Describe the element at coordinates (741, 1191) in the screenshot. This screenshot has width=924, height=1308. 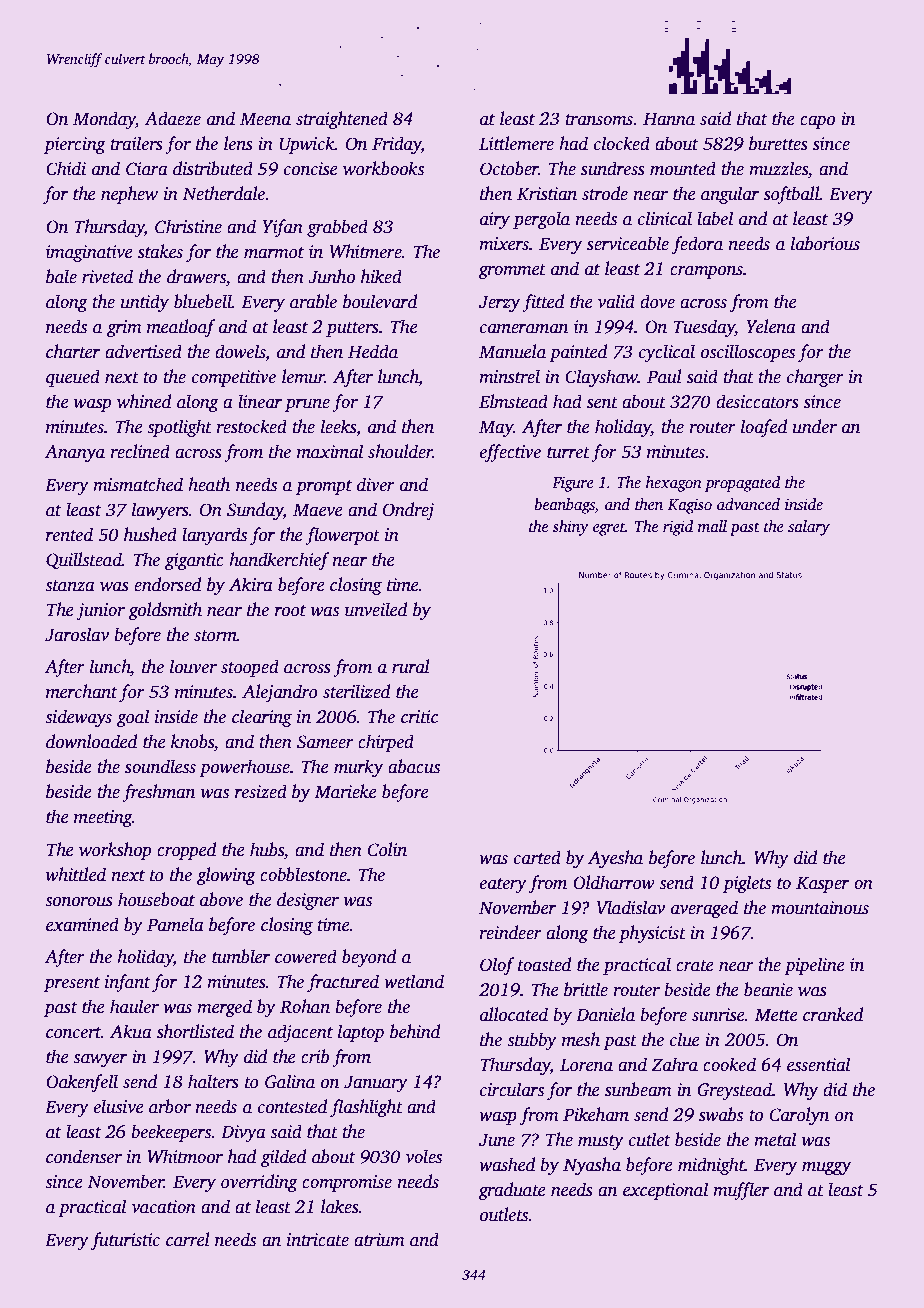
I see `muffler` at that location.
